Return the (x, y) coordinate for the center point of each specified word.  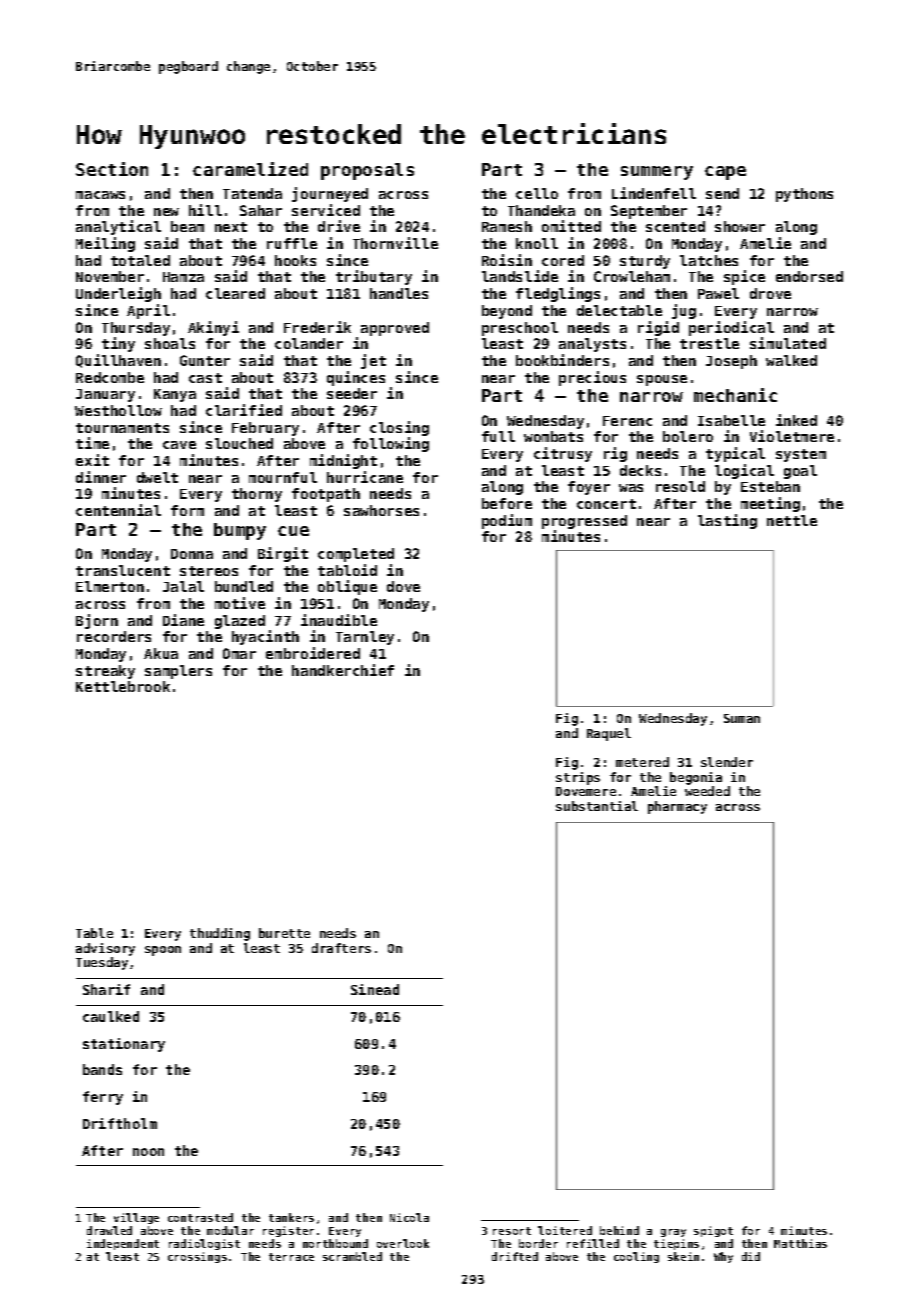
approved (395, 329)
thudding (220, 934)
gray (673, 1233)
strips (578, 778)
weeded (707, 791)
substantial (597, 806)
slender (727, 762)
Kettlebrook (123, 686)
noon (148, 1152)
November (110, 276)
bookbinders (562, 360)
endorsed (809, 276)
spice (744, 277)
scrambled (352, 1256)
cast (205, 378)
